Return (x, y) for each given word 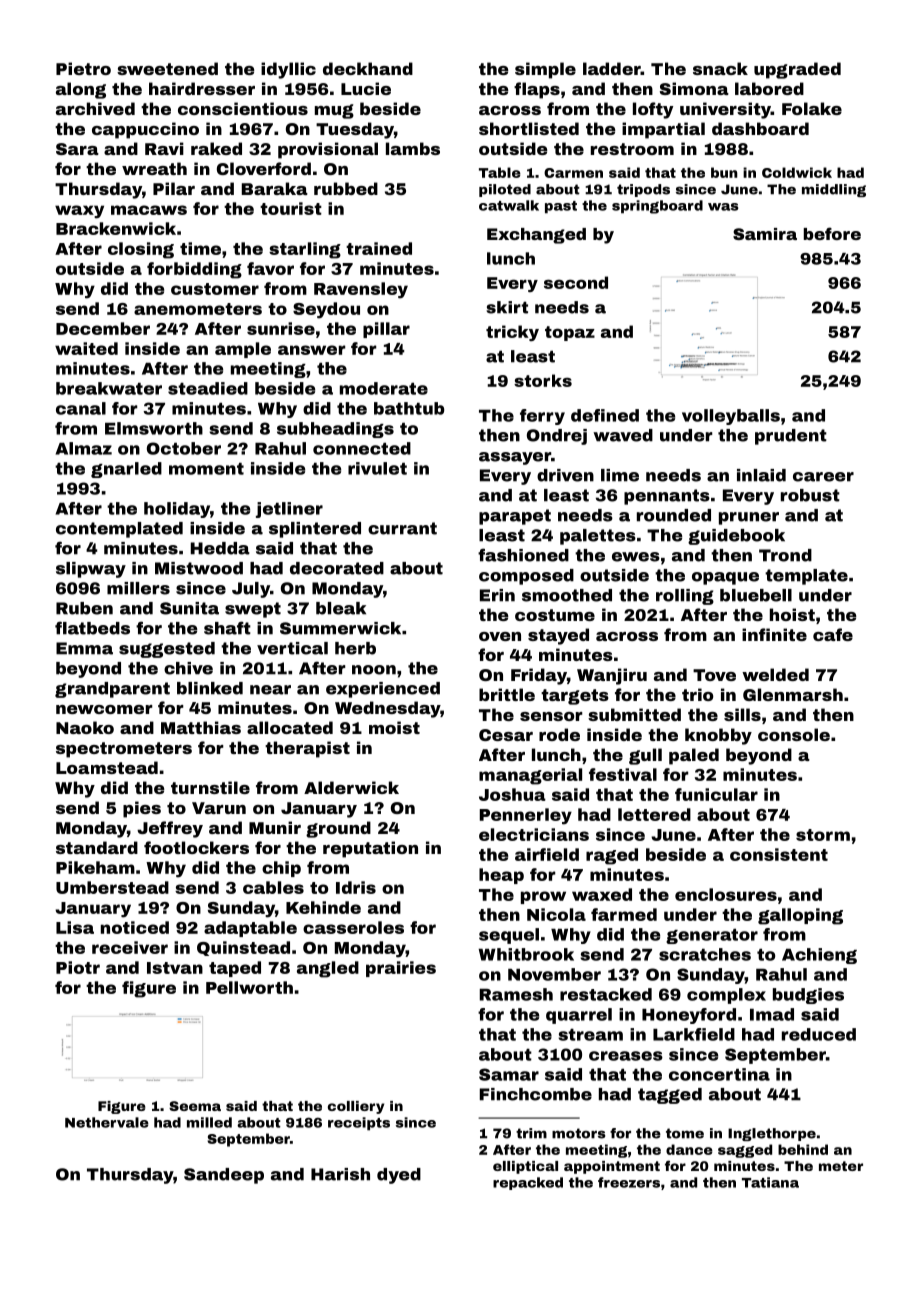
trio (697, 694)
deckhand (368, 68)
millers (138, 588)
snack (720, 68)
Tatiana (770, 1182)
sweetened (167, 68)
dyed (399, 1176)
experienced (383, 690)
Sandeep (224, 1176)
